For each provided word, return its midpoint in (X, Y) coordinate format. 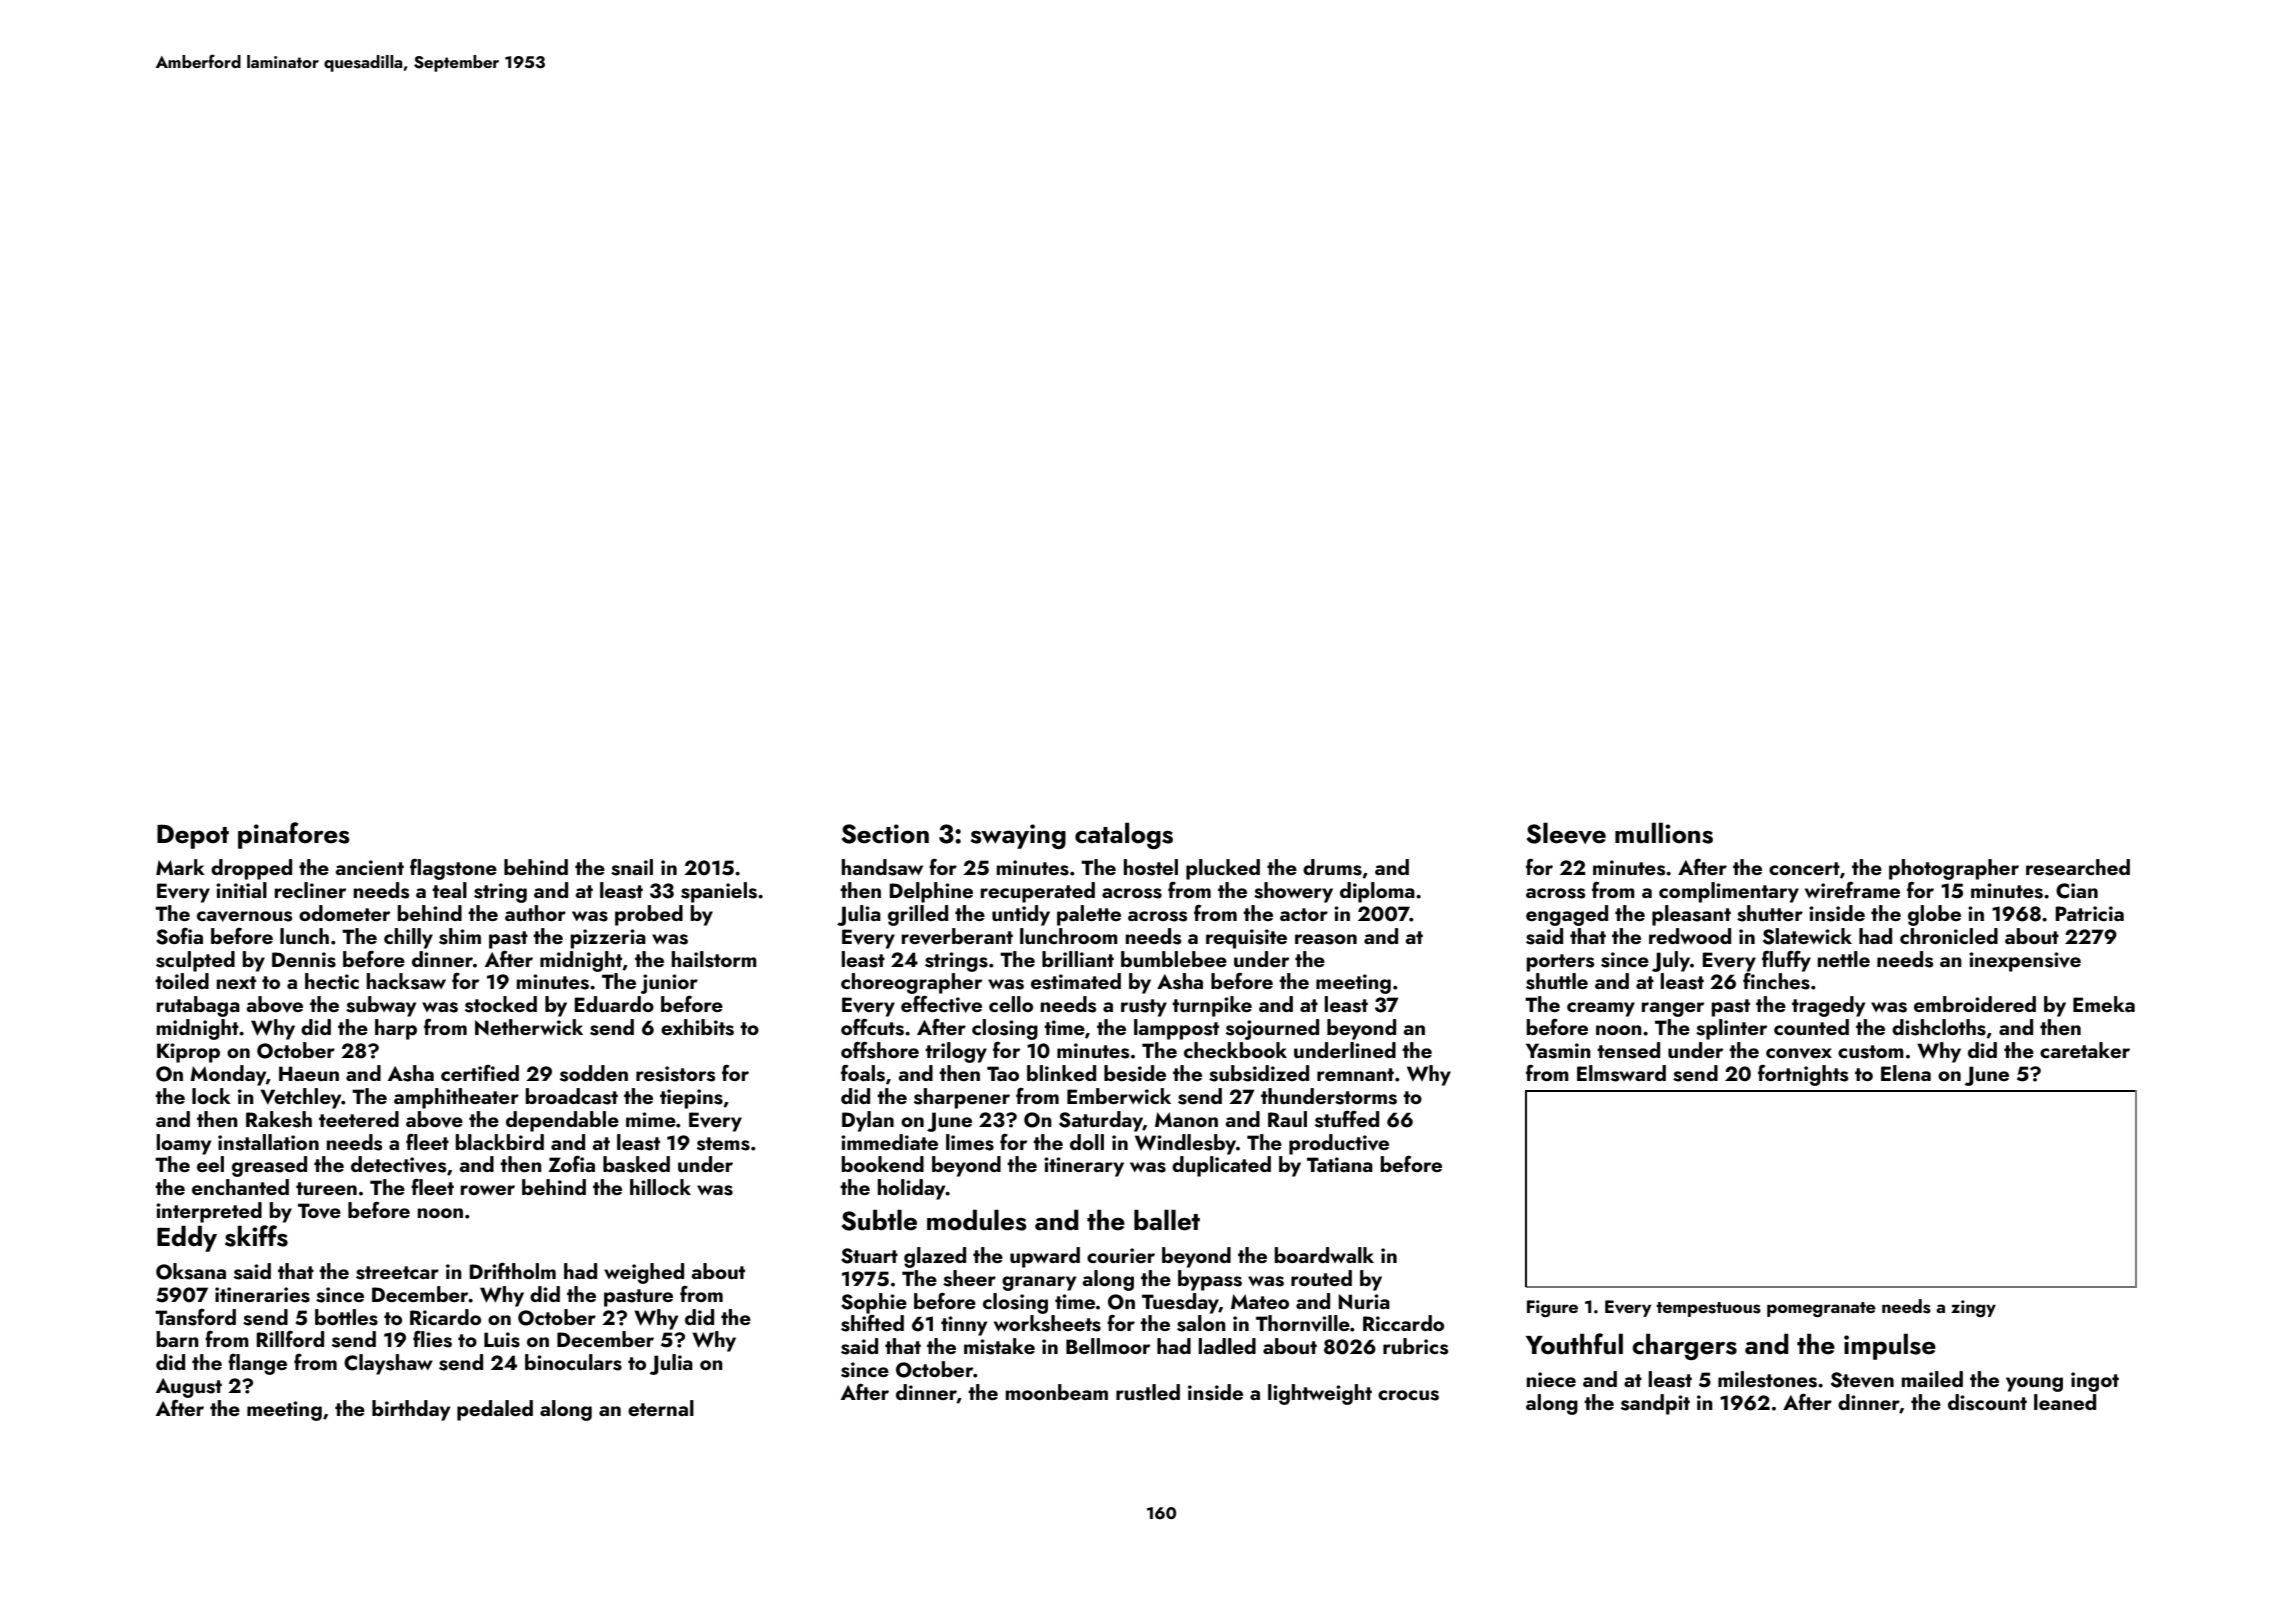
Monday (228, 1075)
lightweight (1320, 1394)
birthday (411, 1410)
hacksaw (406, 981)
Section (885, 834)
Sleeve (1566, 833)
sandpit (1655, 1404)
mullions (1664, 833)
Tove (319, 1211)
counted (1811, 1027)
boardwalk (1324, 1255)
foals (863, 1073)
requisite (1246, 939)
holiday (912, 1189)
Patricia (2089, 913)
